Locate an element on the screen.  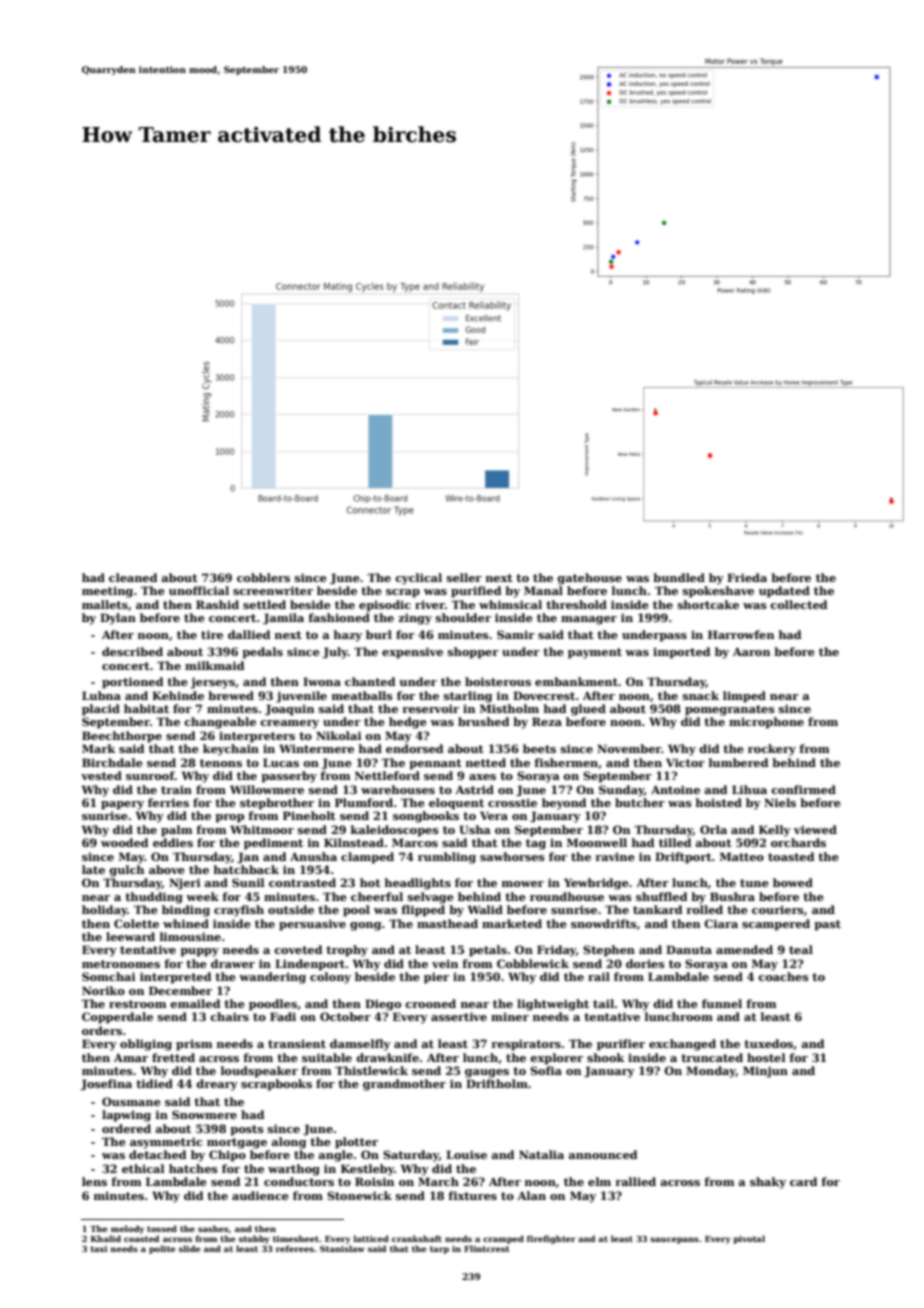
rallied is located at coordinates (635, 1181).
